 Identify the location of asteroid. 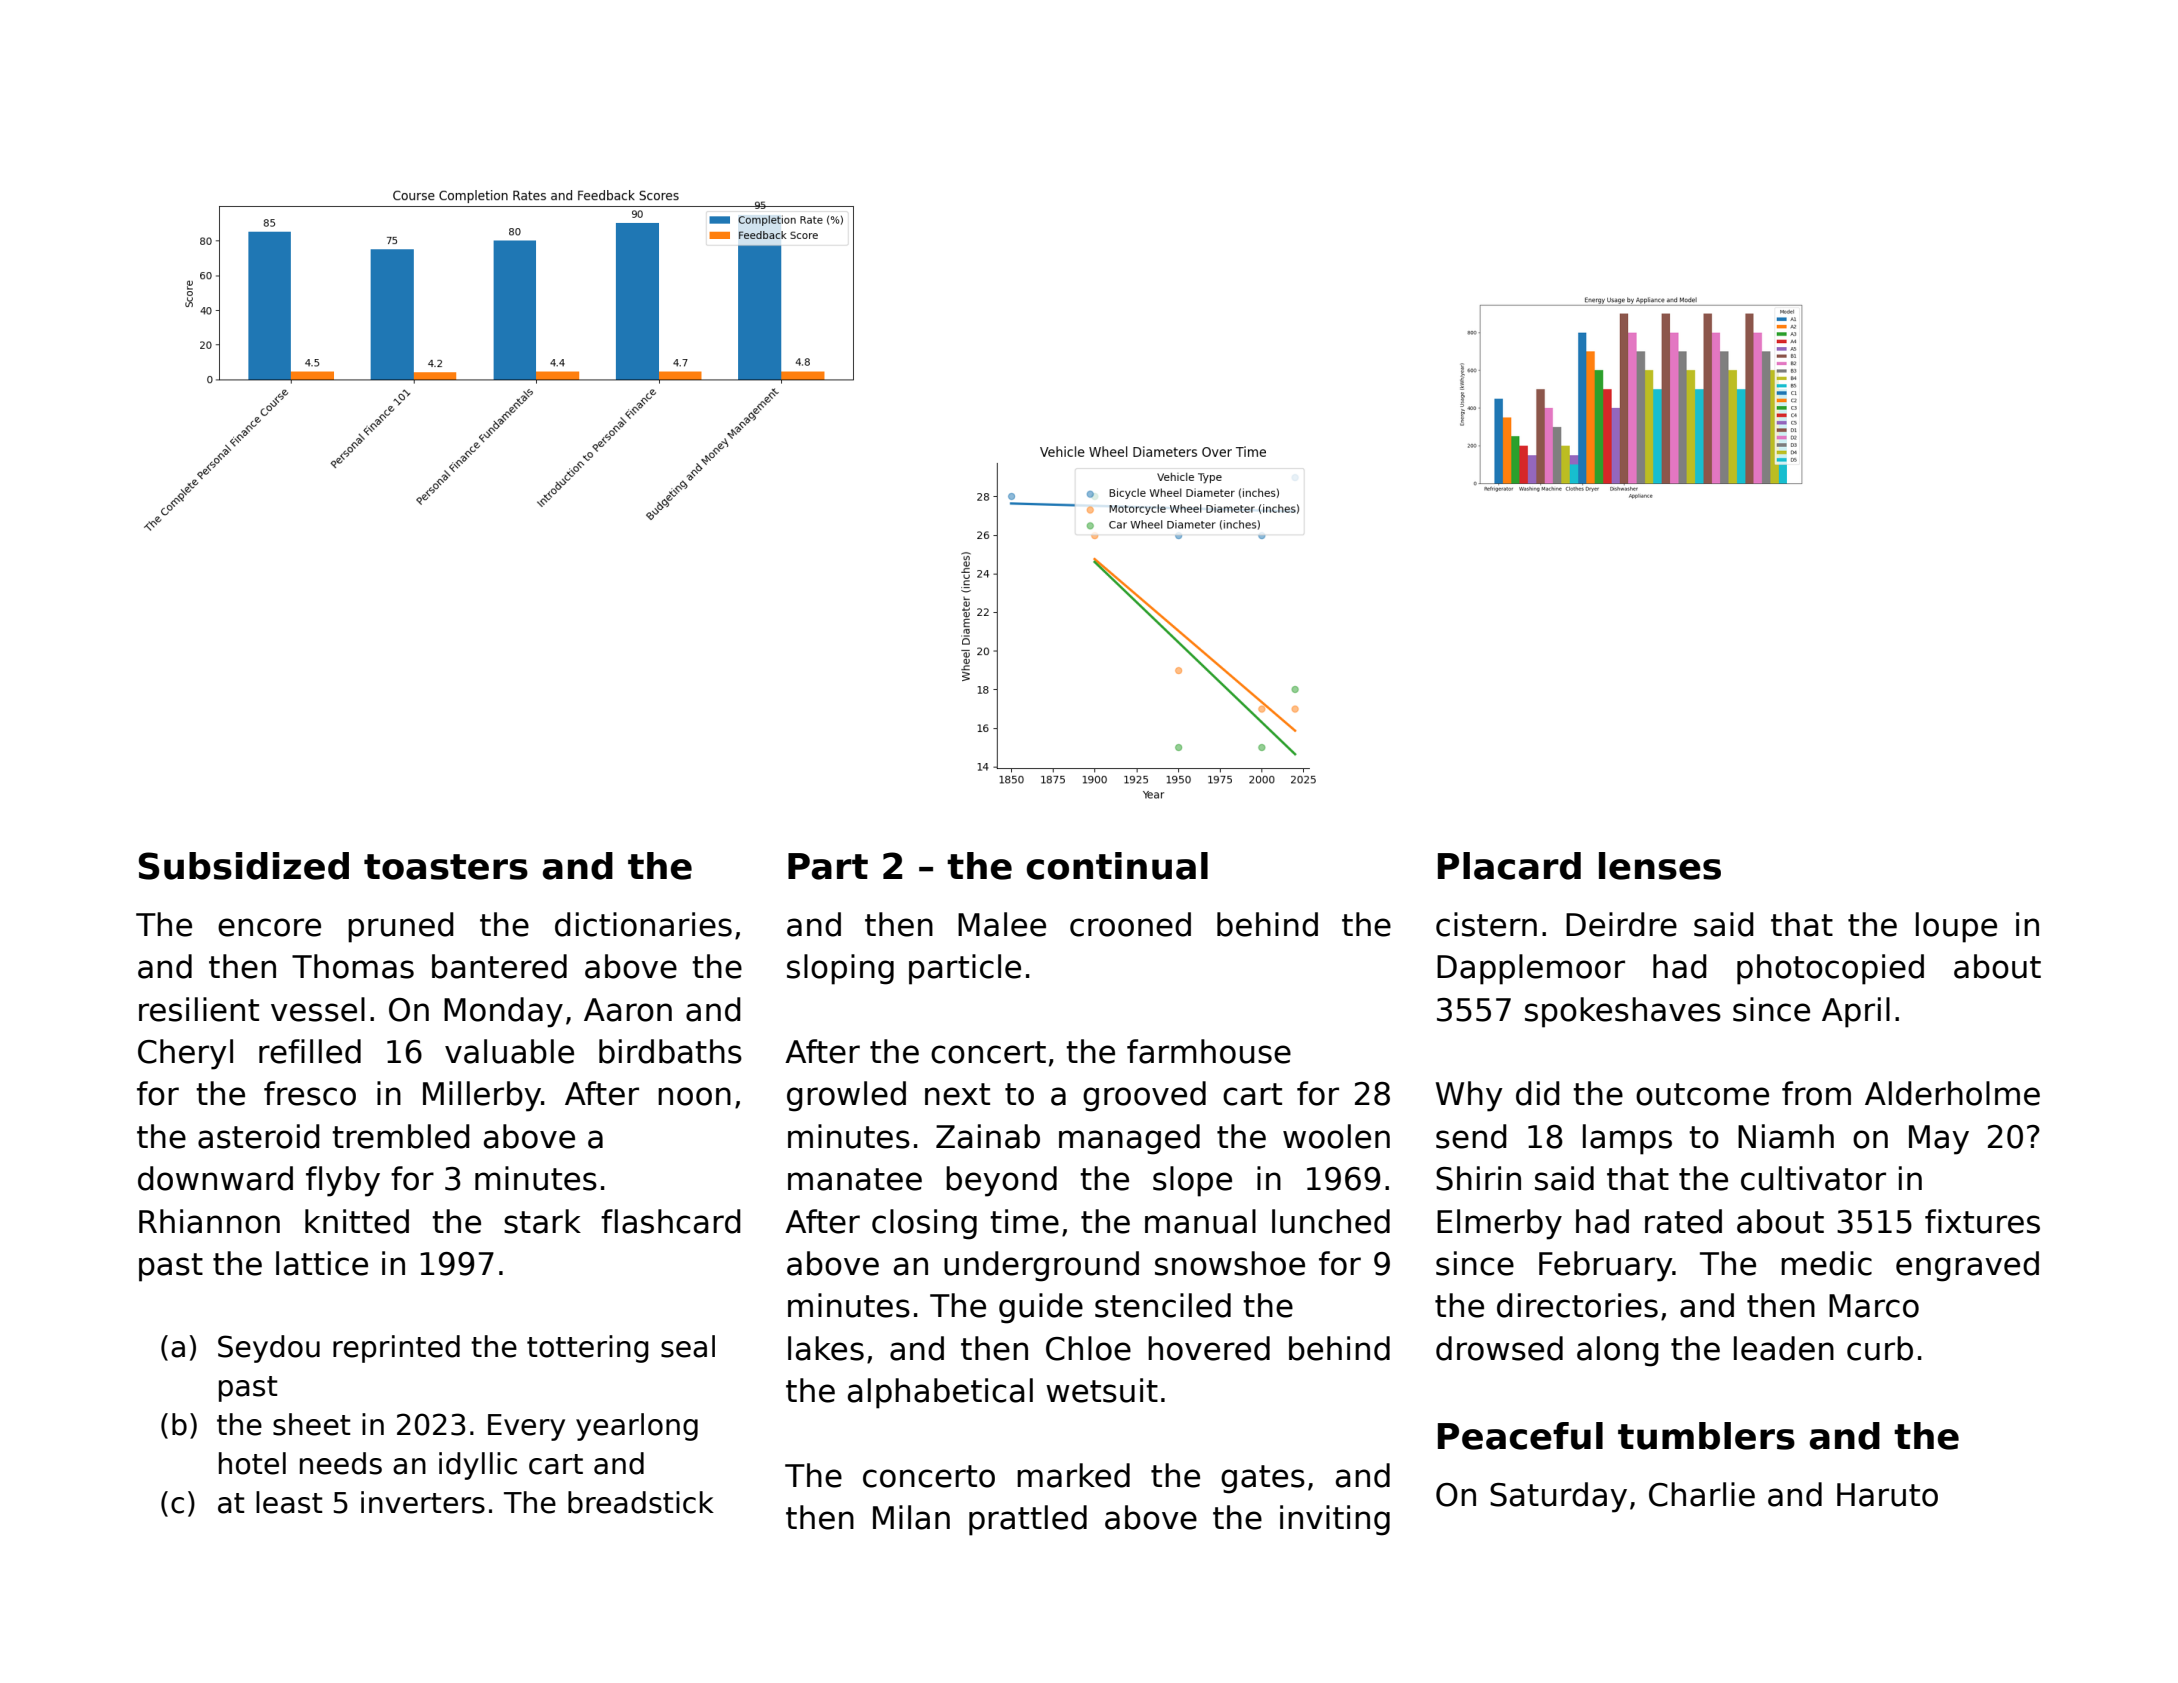
(259, 1136).
